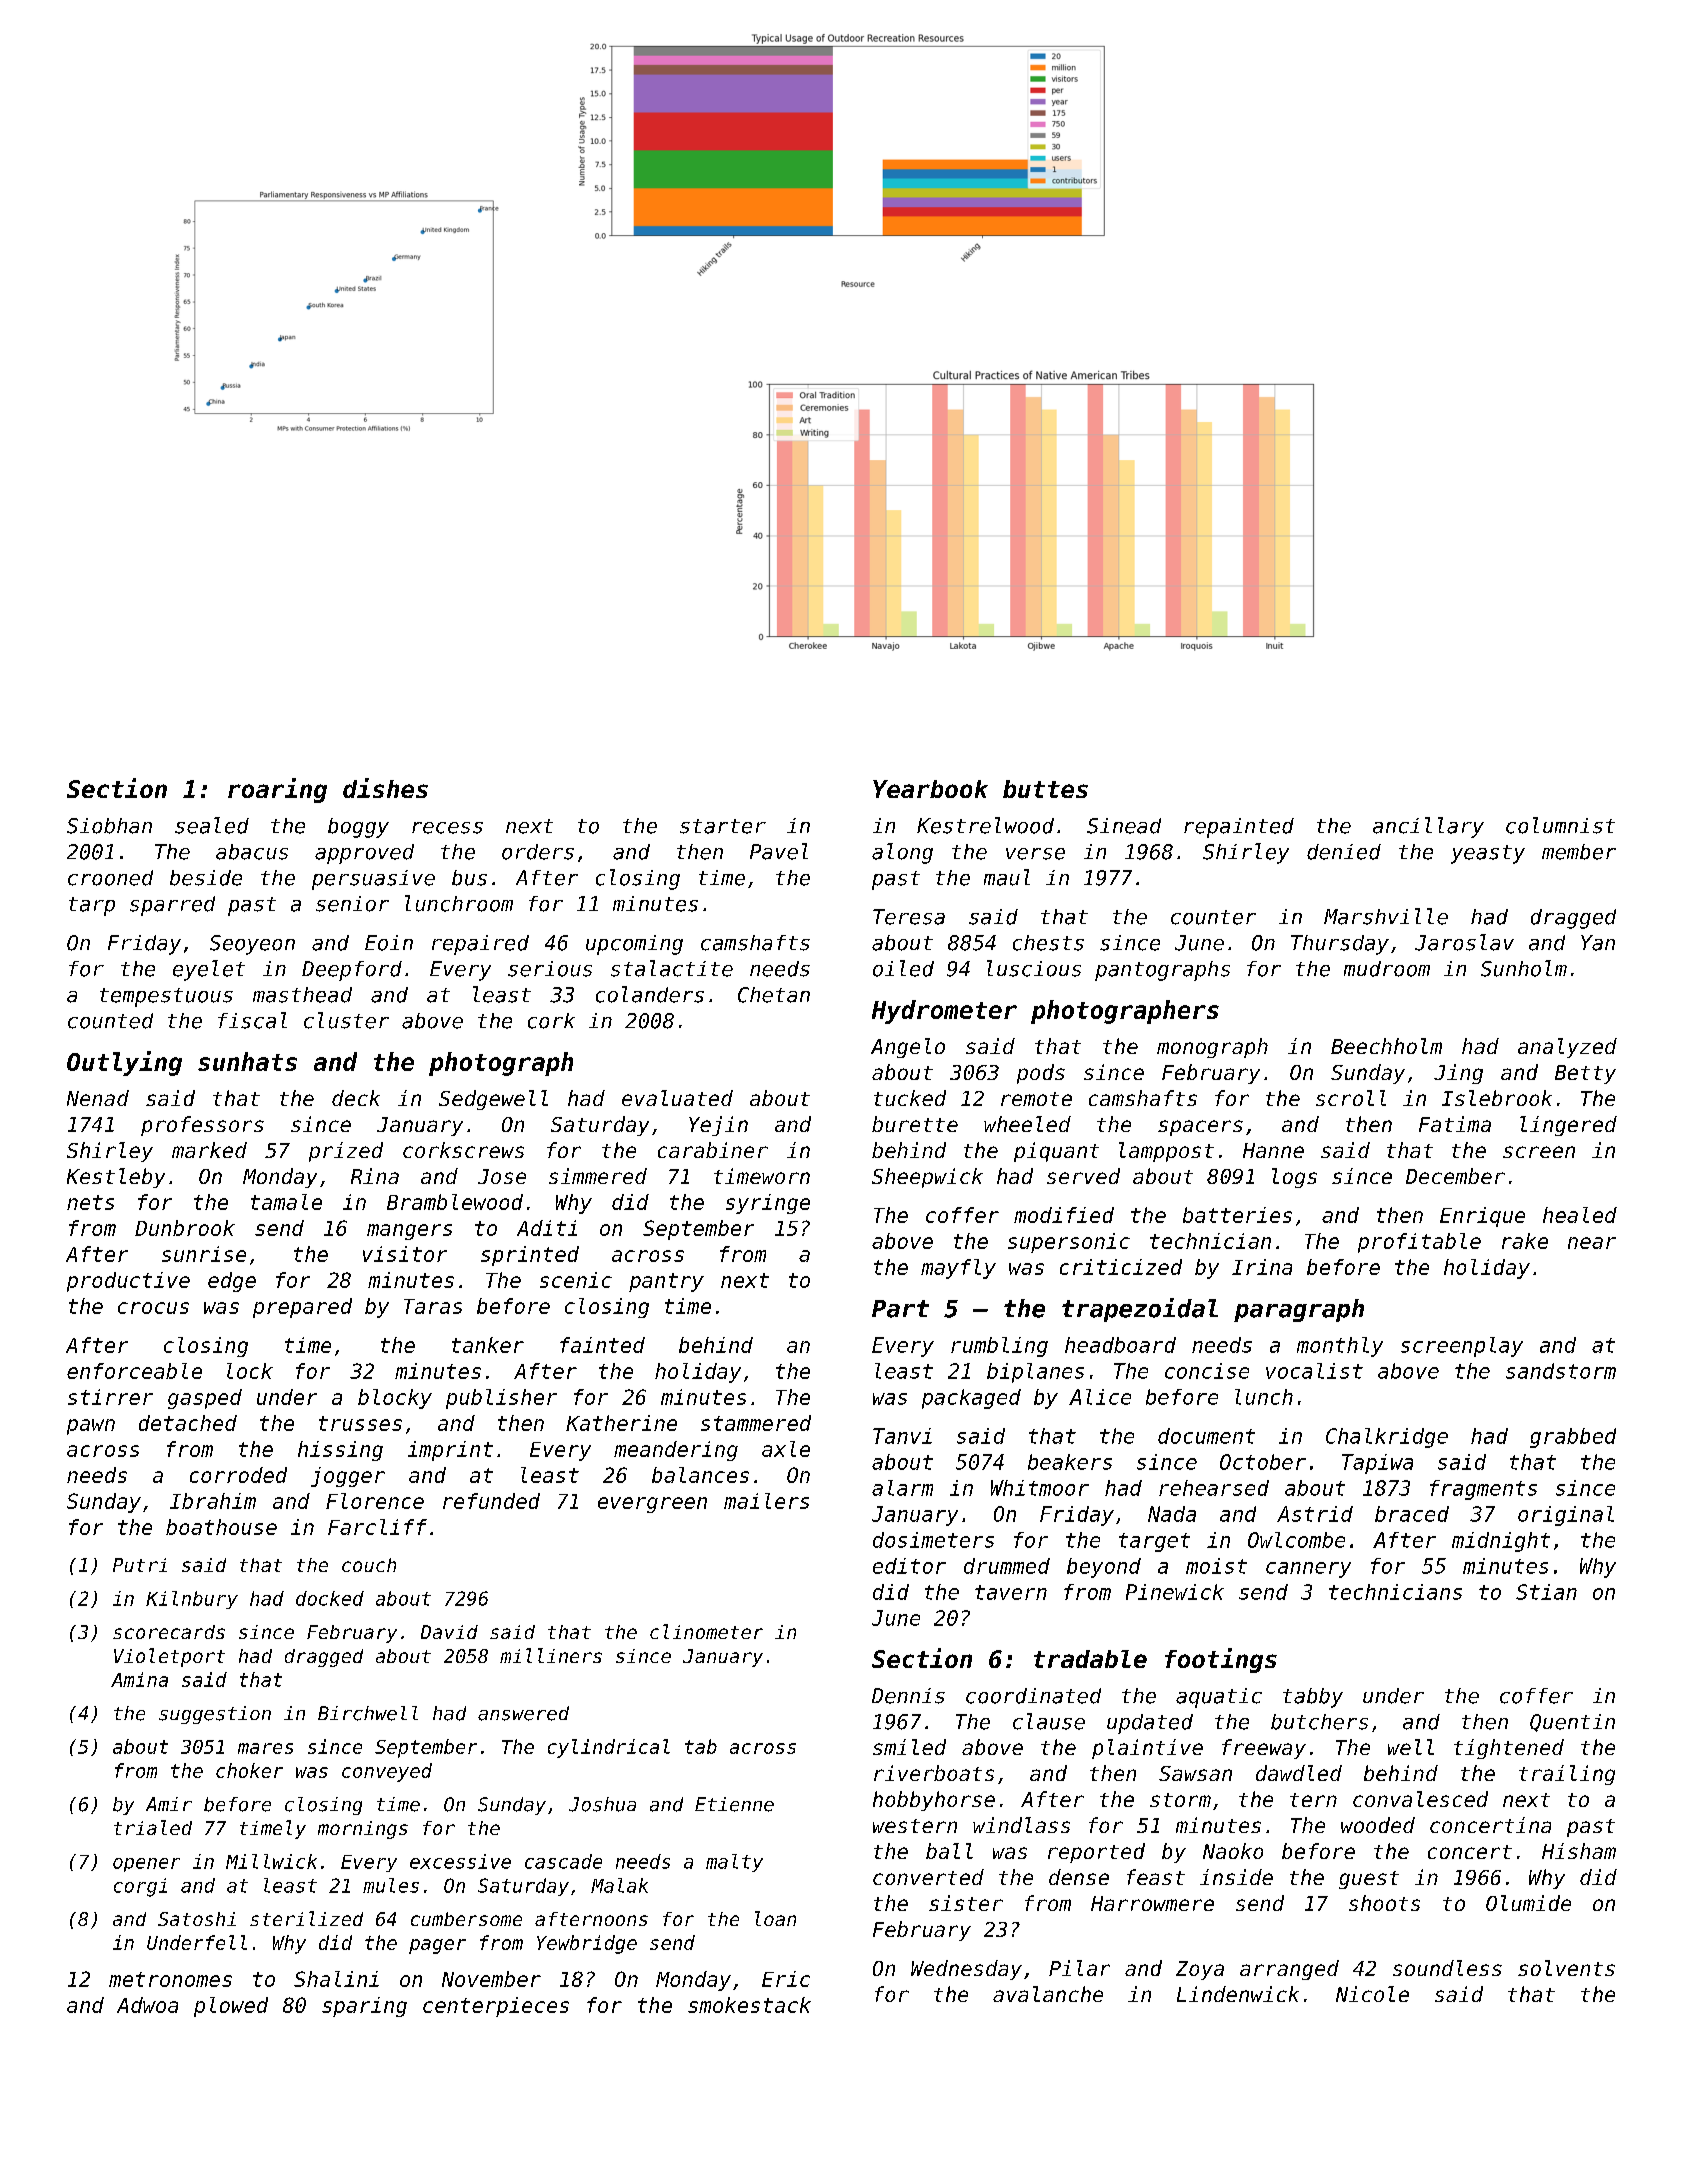 The image size is (1683, 2178). What do you see at coordinates (252, 852) in the document?
I see `abacus` at bounding box center [252, 852].
